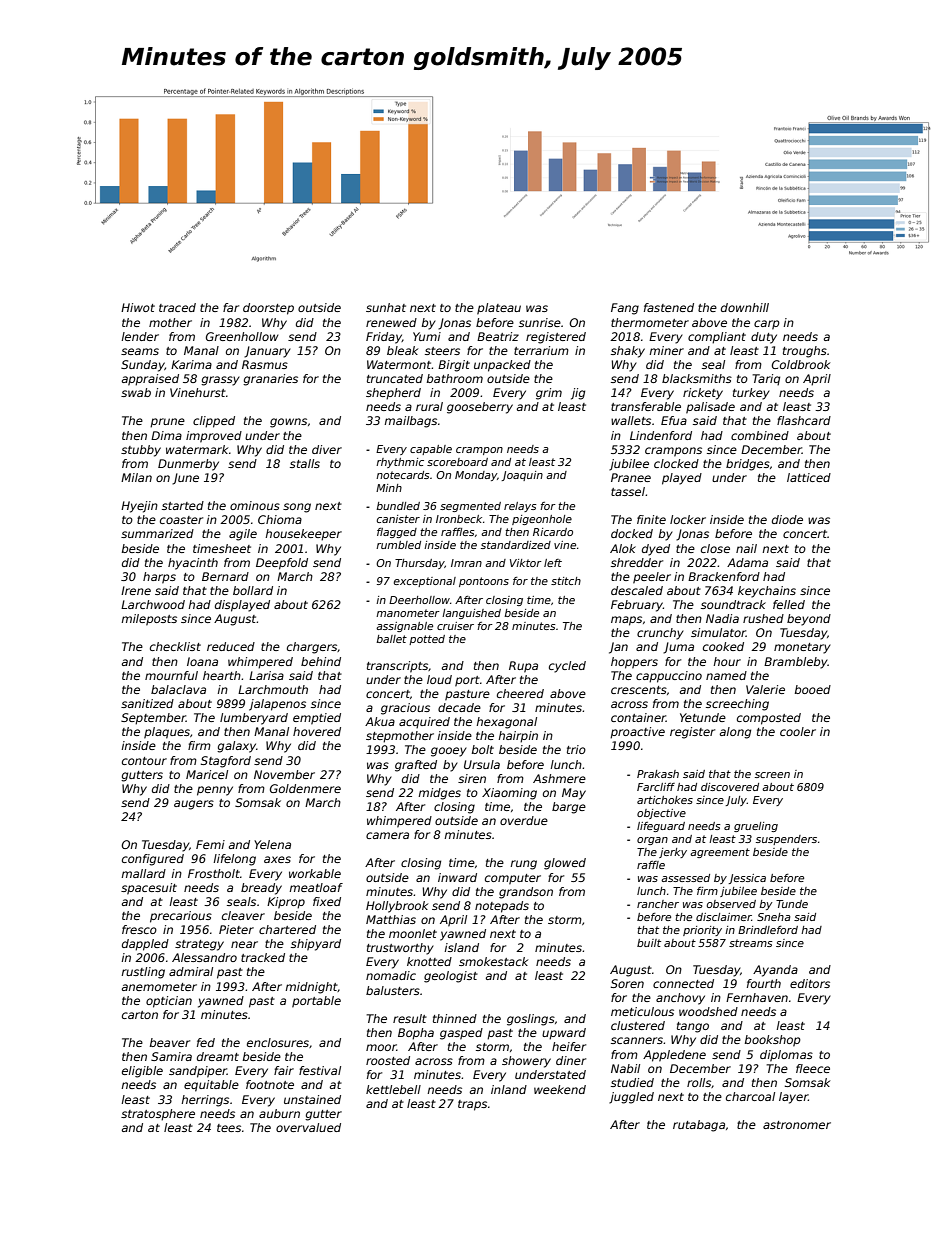  Describe the element at coordinates (158, 1115) in the screenshot. I see `stratosphere` at that location.
